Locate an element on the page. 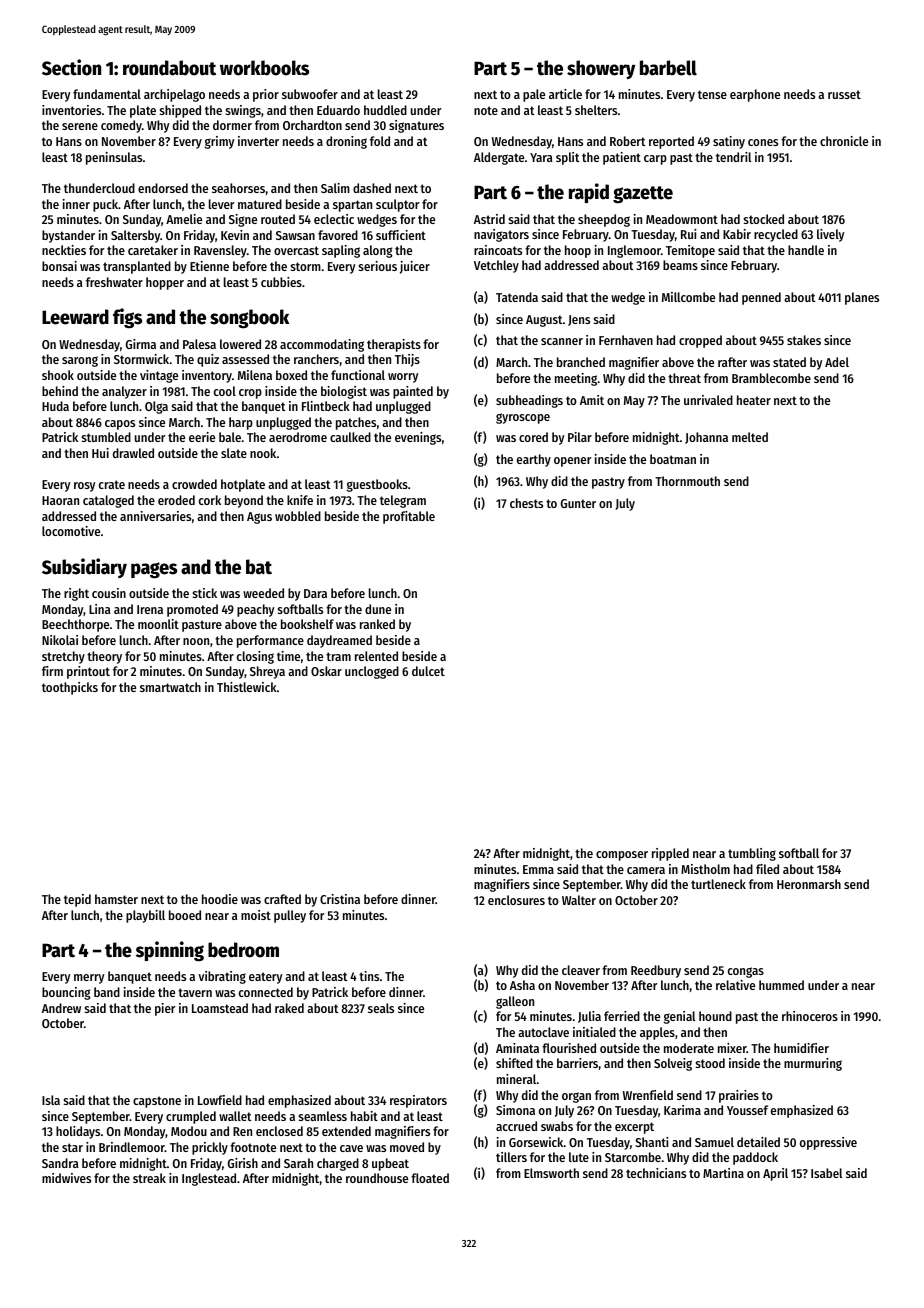  showery is located at coordinates (601, 69).
